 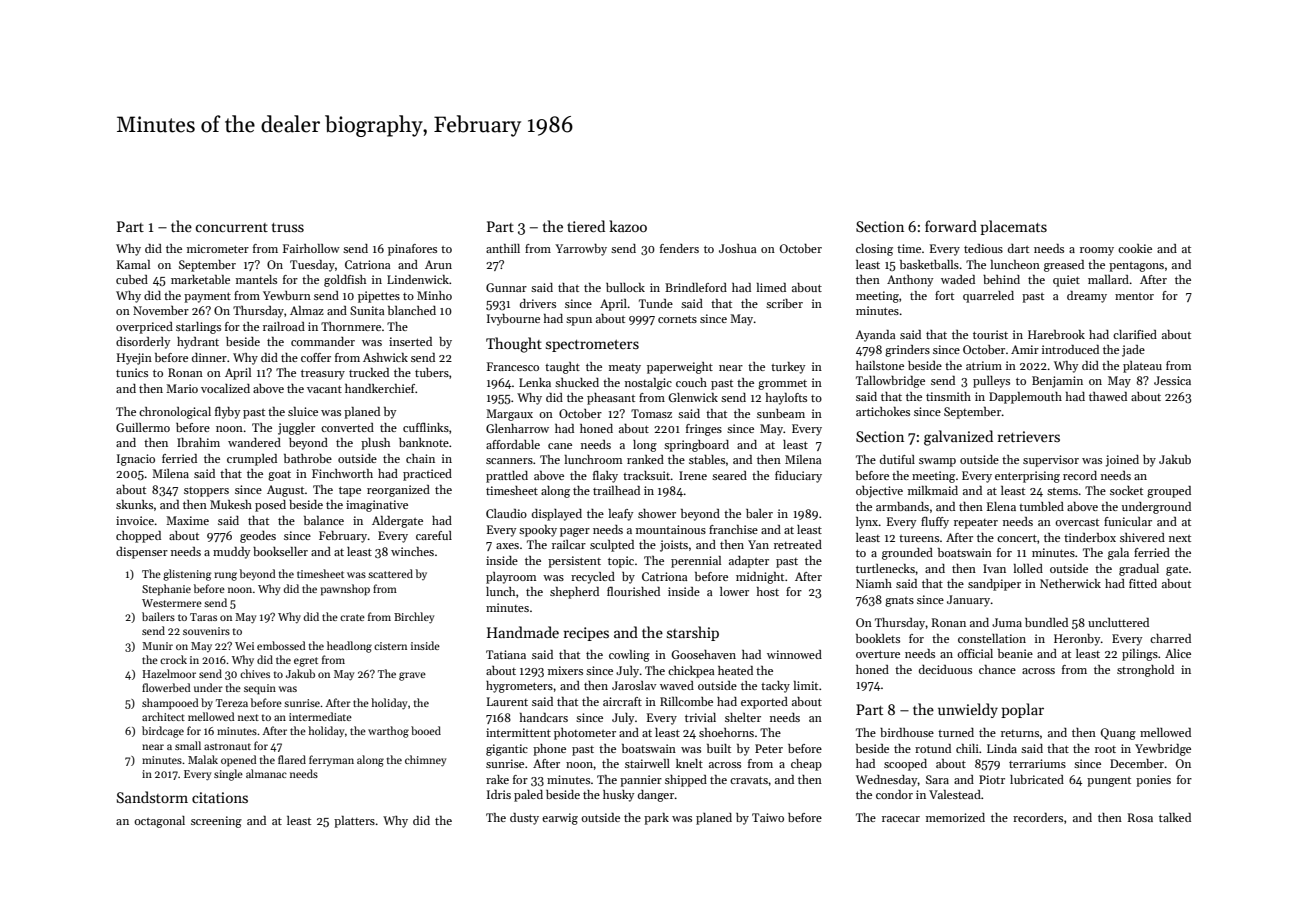 What do you see at coordinates (988, 297) in the screenshot?
I see `quarreled` at bounding box center [988, 297].
